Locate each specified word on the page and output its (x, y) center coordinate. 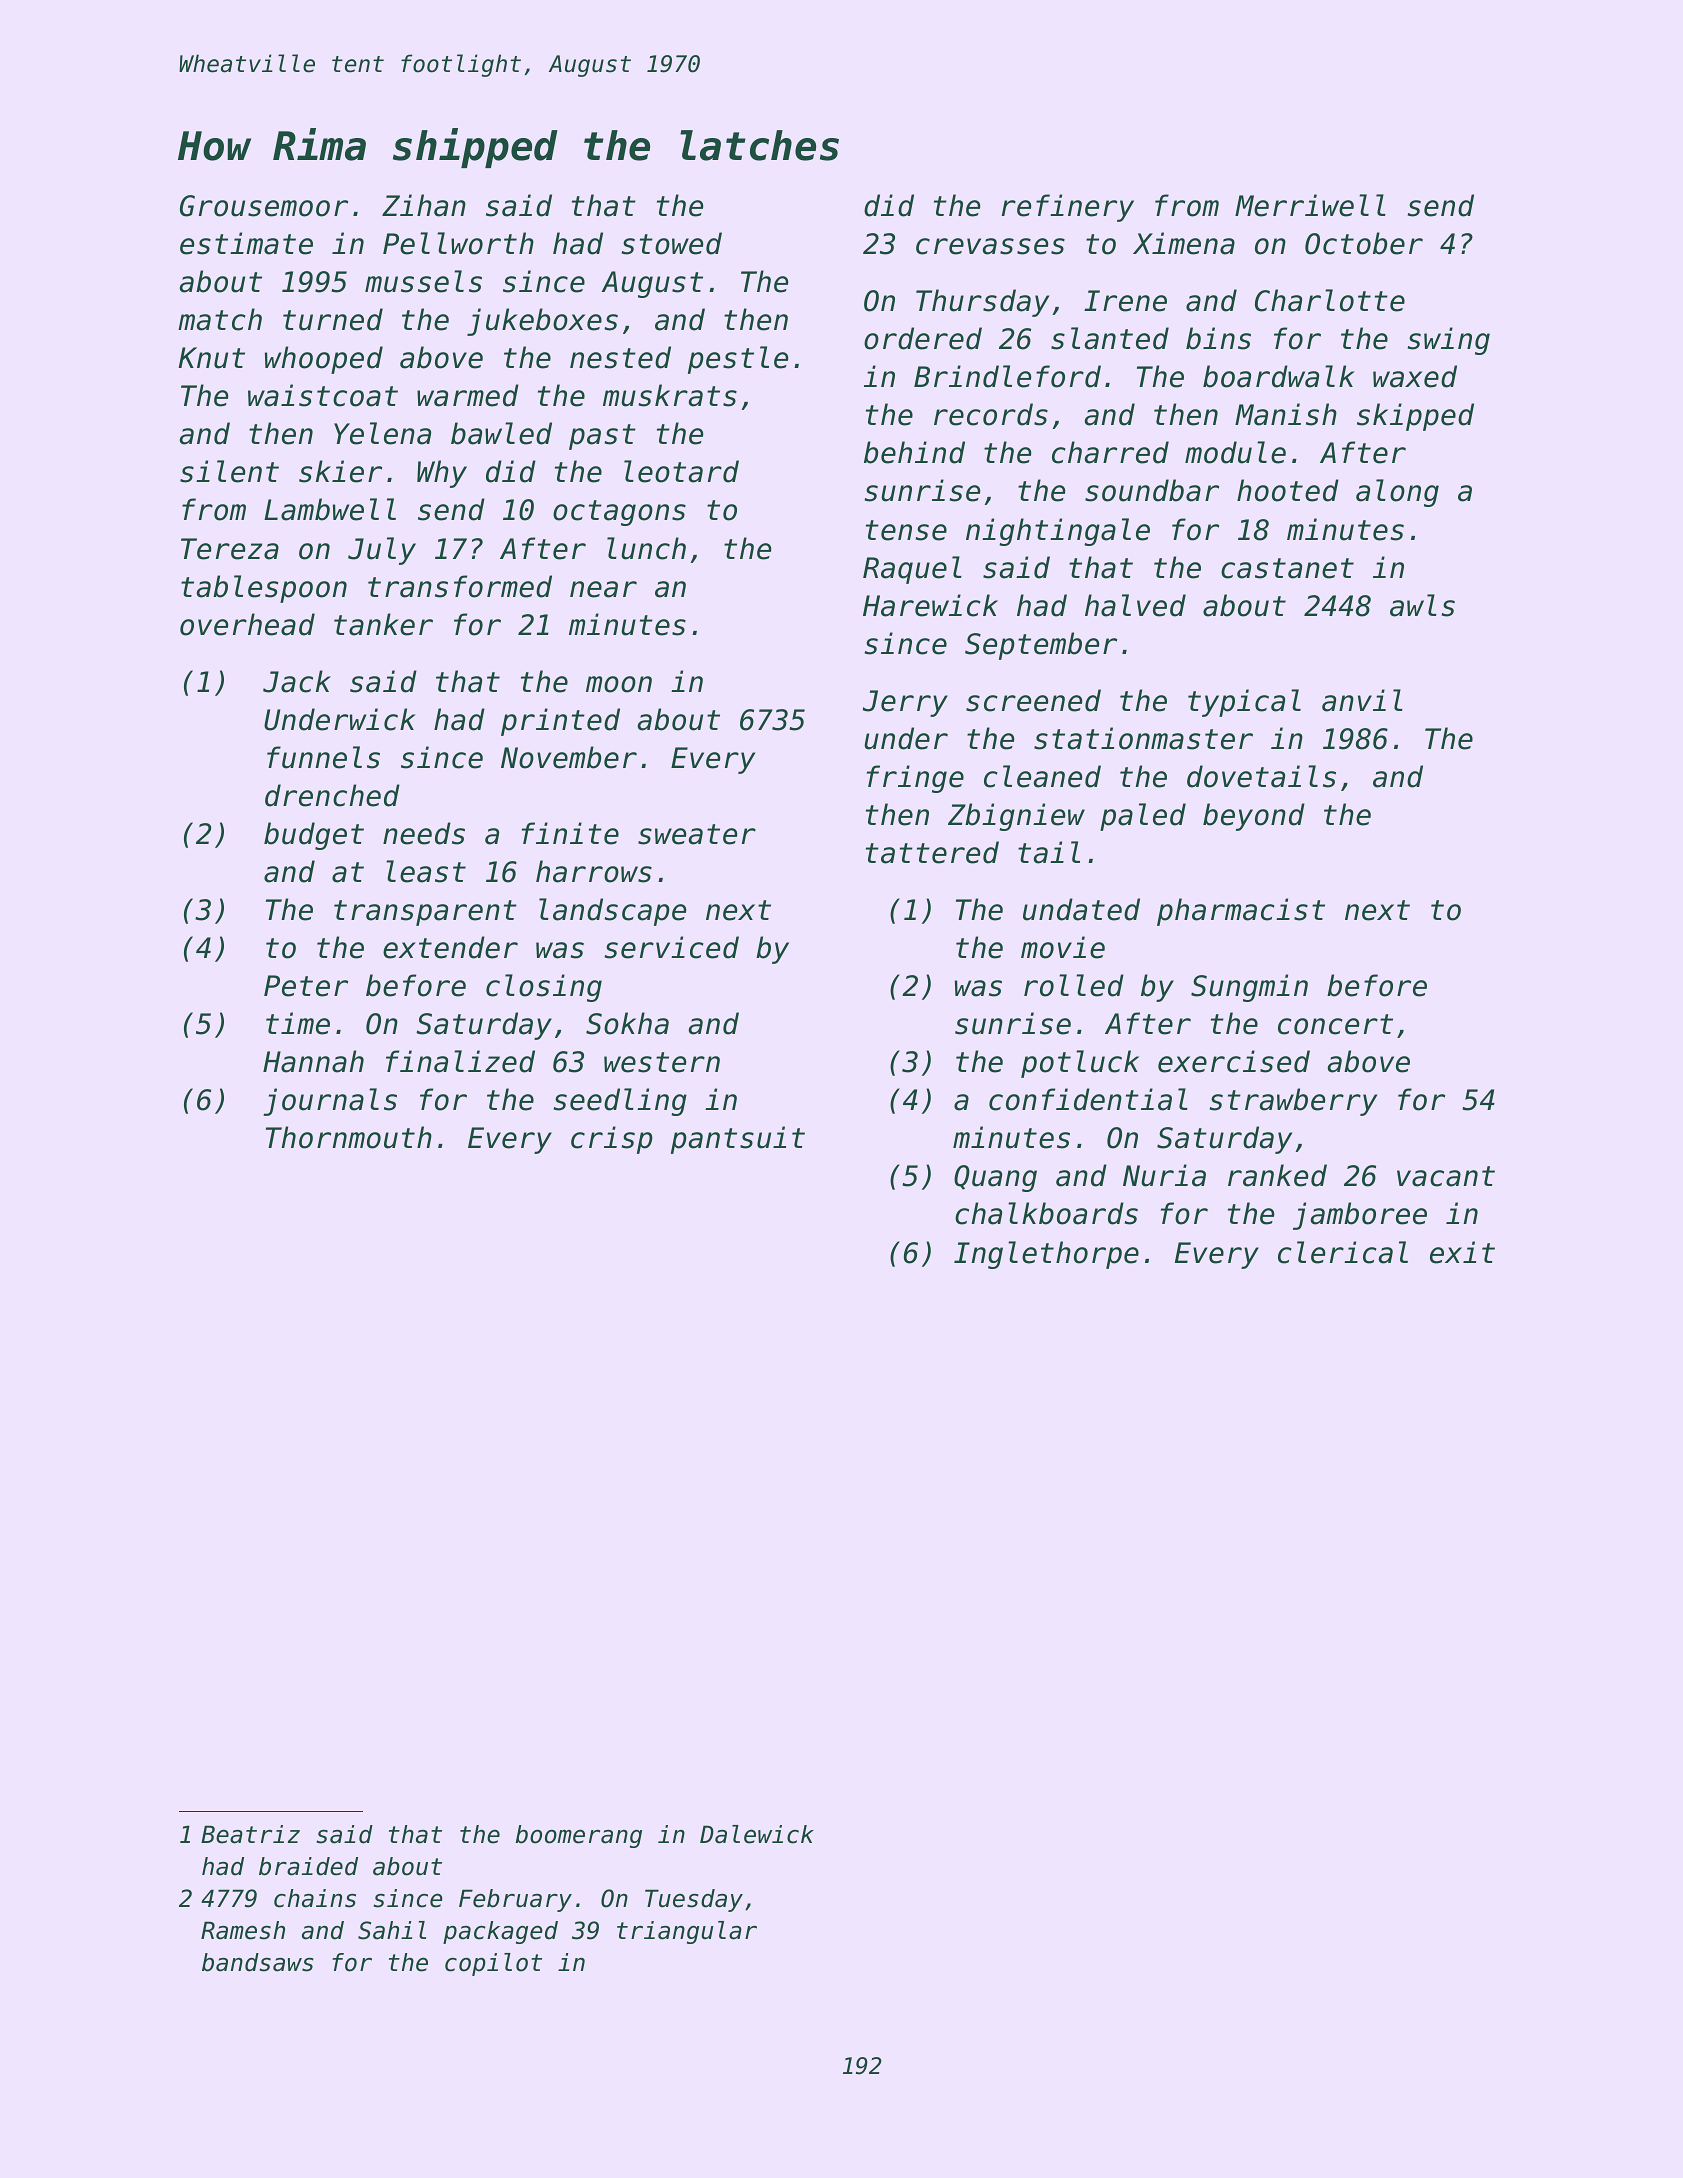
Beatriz (250, 1834)
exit (1462, 1252)
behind (914, 452)
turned (333, 319)
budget (314, 836)
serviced (672, 947)
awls (1422, 605)
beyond (1254, 817)
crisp (612, 1140)
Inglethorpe (1046, 1255)
